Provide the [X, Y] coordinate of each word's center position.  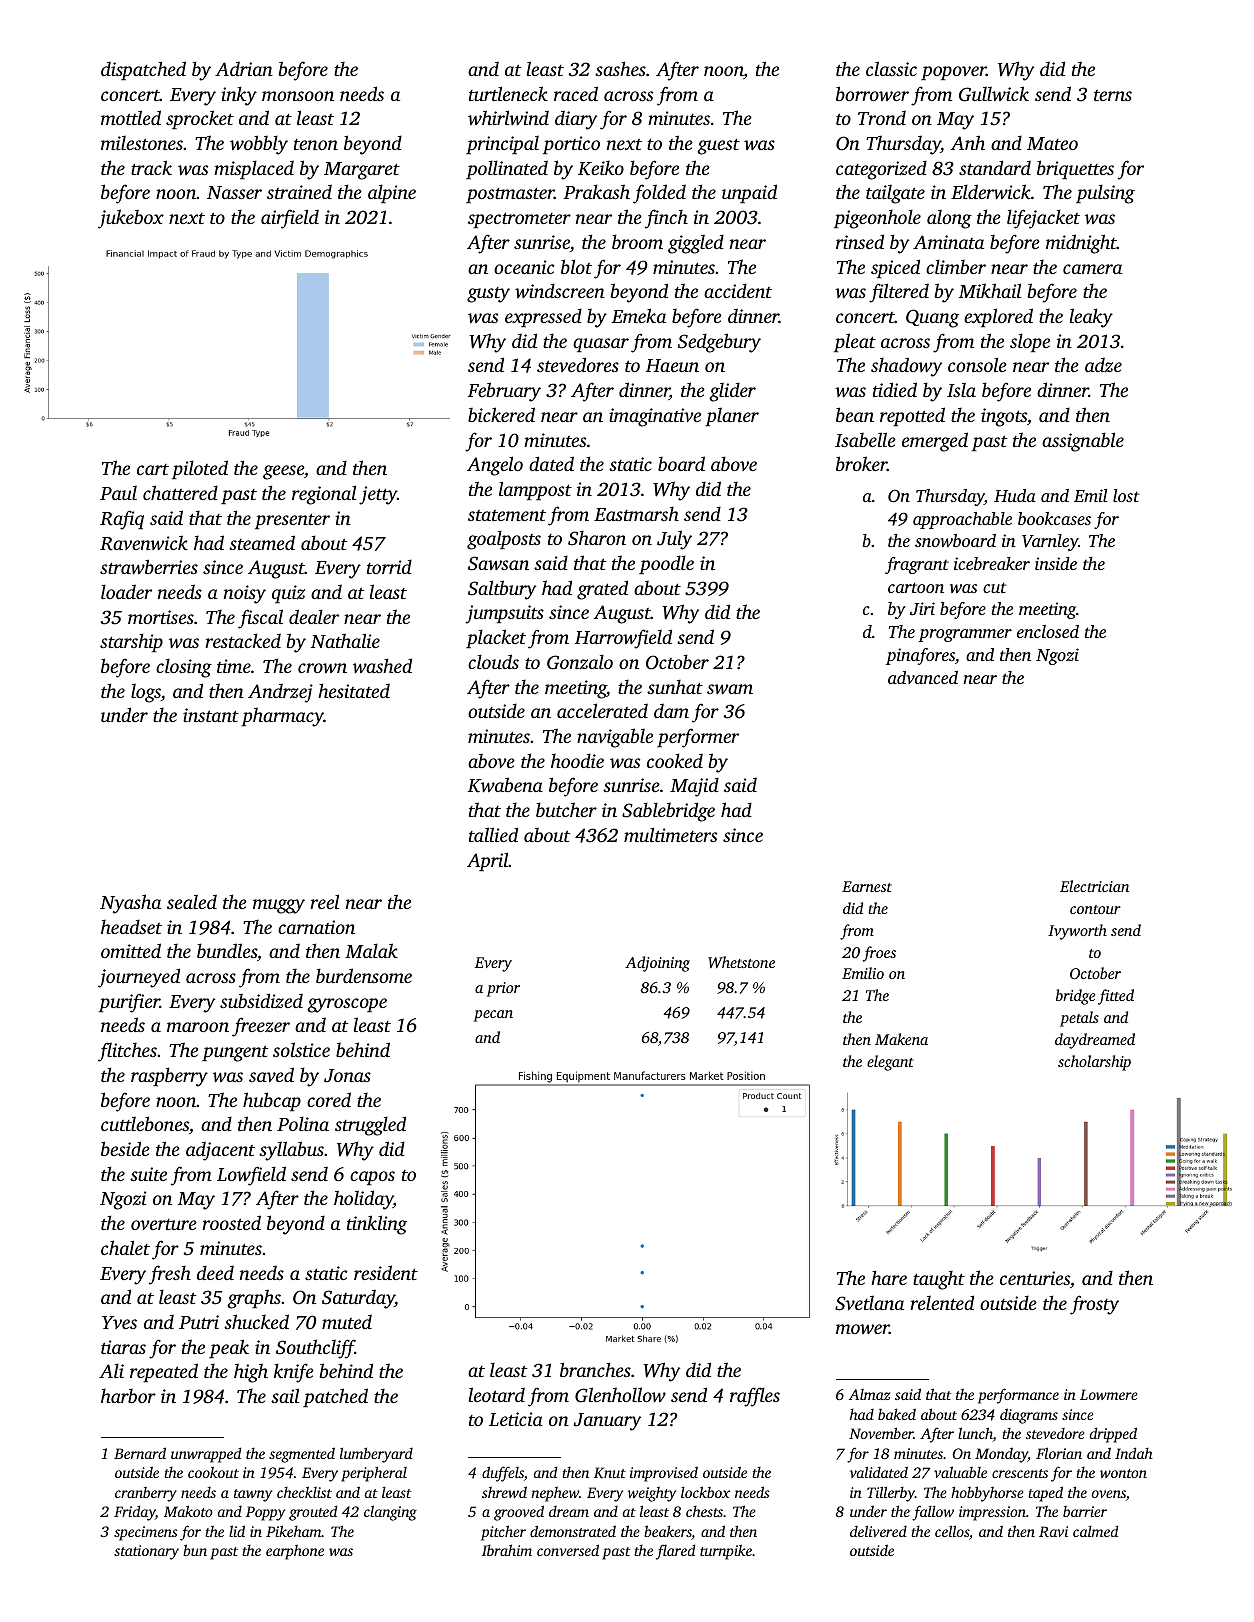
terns [1113, 95]
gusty [488, 295]
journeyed [139, 978]
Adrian [244, 68]
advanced [923, 677]
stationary [146, 1552]
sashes [620, 68]
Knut [610, 1472]
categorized [881, 170]
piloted [200, 469]
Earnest [867, 886]
